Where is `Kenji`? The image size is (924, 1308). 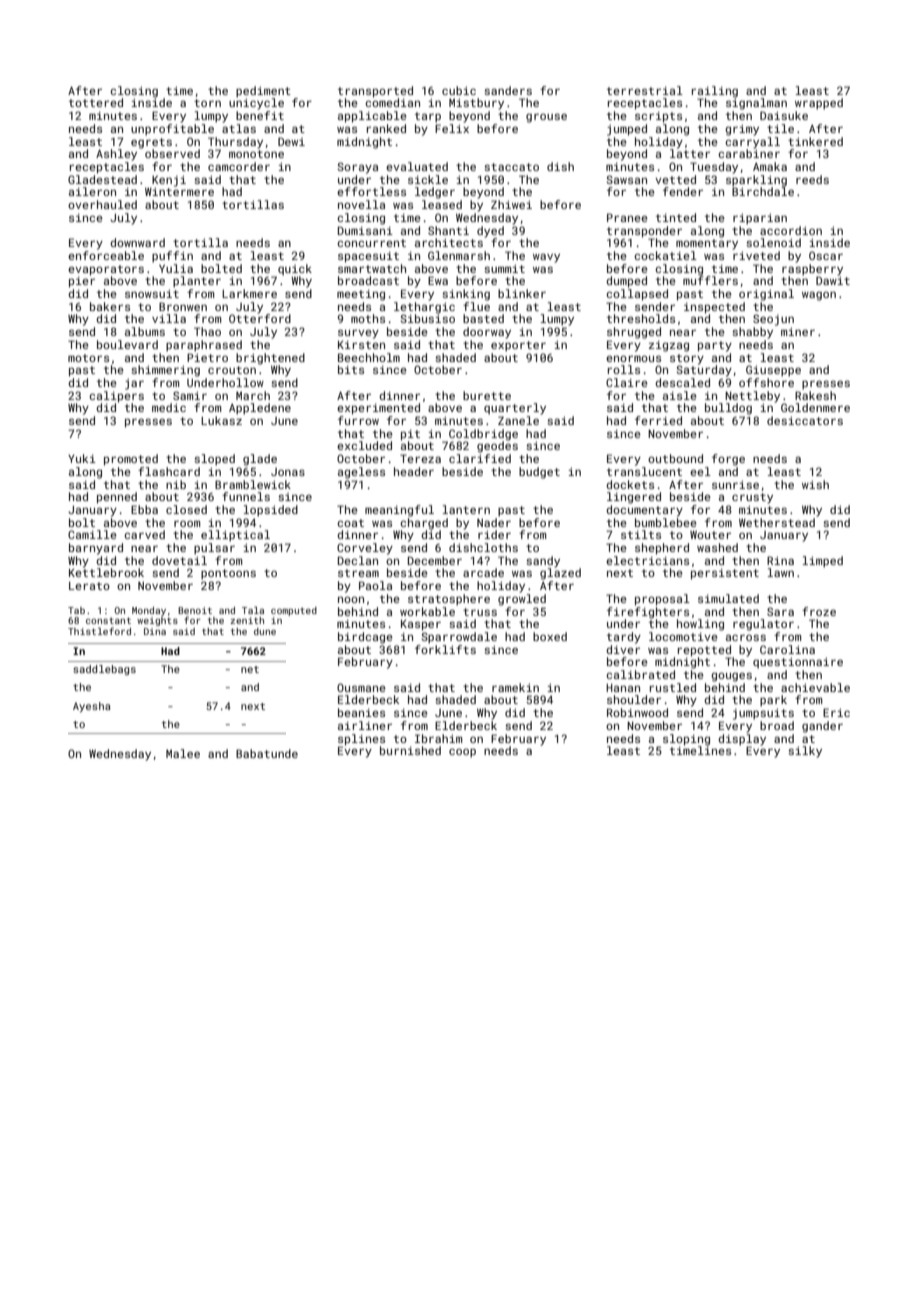
Kenji is located at coordinates (169, 181).
